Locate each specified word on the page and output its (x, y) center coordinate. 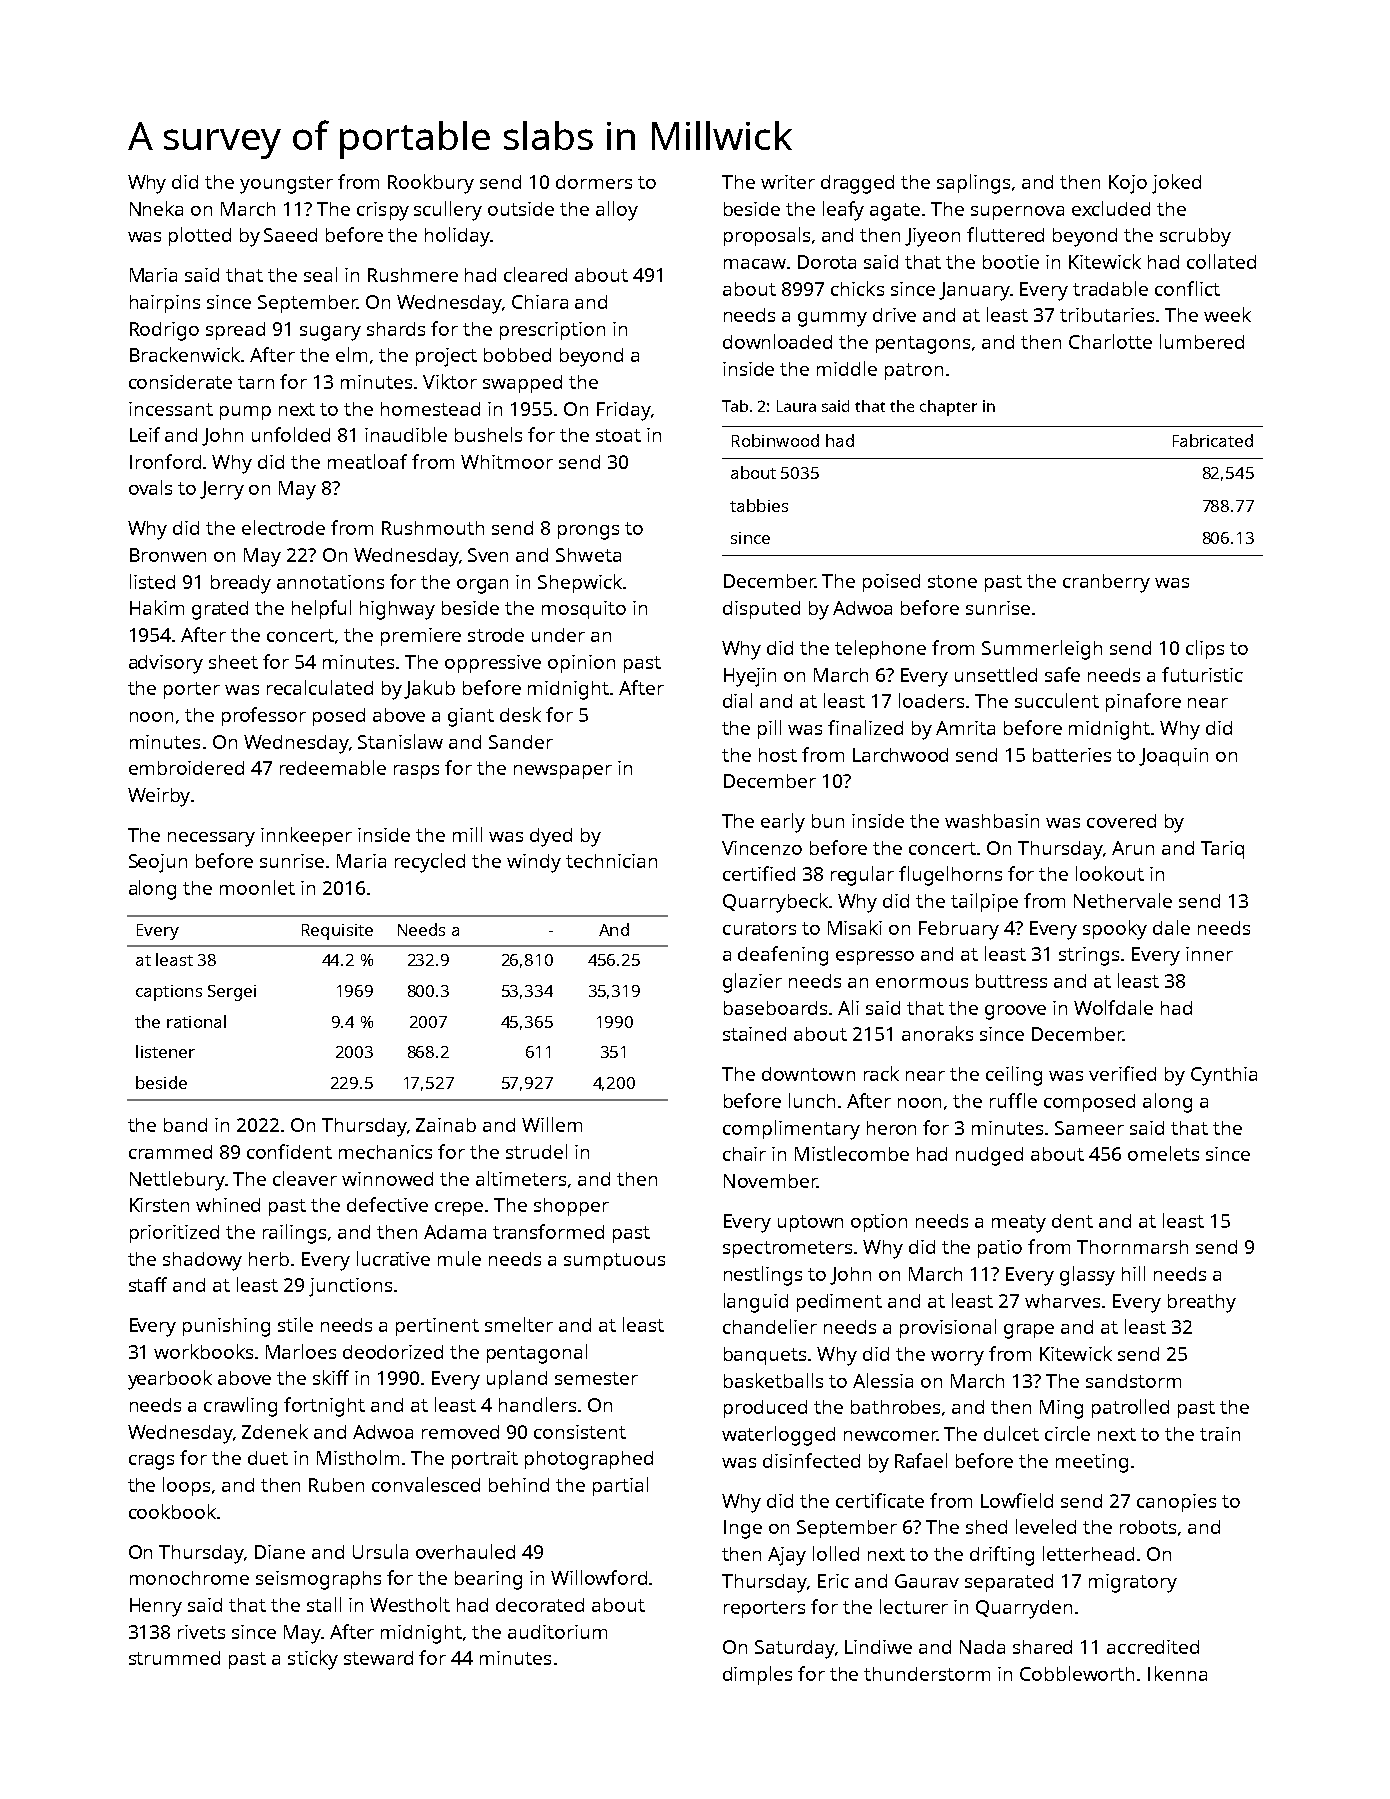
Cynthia (1224, 1076)
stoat (618, 435)
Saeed (290, 235)
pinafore (1143, 702)
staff (148, 1284)
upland (517, 1379)
